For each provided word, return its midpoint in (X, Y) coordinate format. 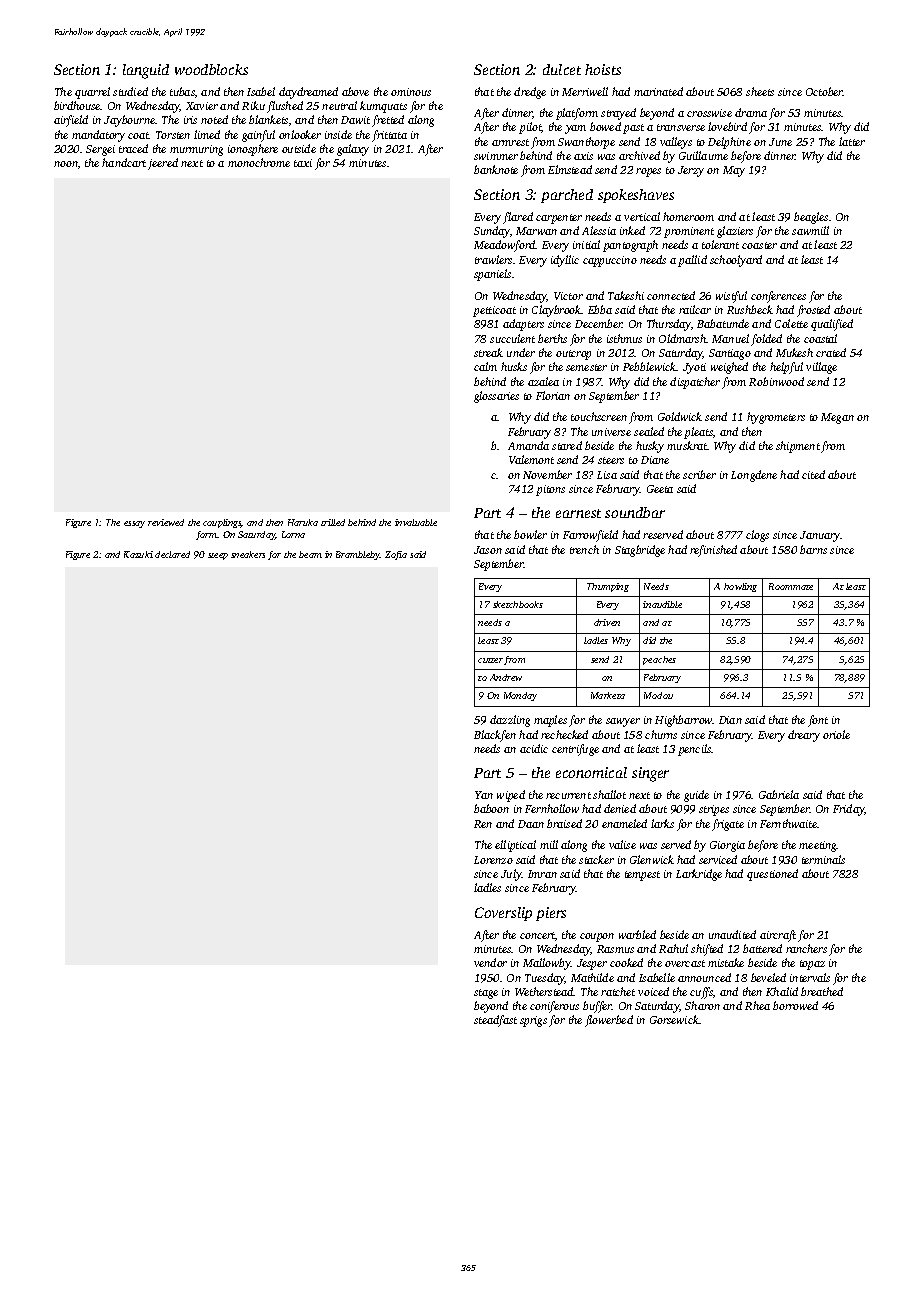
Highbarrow (684, 721)
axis (583, 156)
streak (488, 352)
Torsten (173, 135)
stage (486, 994)
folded (766, 340)
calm (485, 366)
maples (550, 721)
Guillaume (703, 155)
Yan (484, 795)
